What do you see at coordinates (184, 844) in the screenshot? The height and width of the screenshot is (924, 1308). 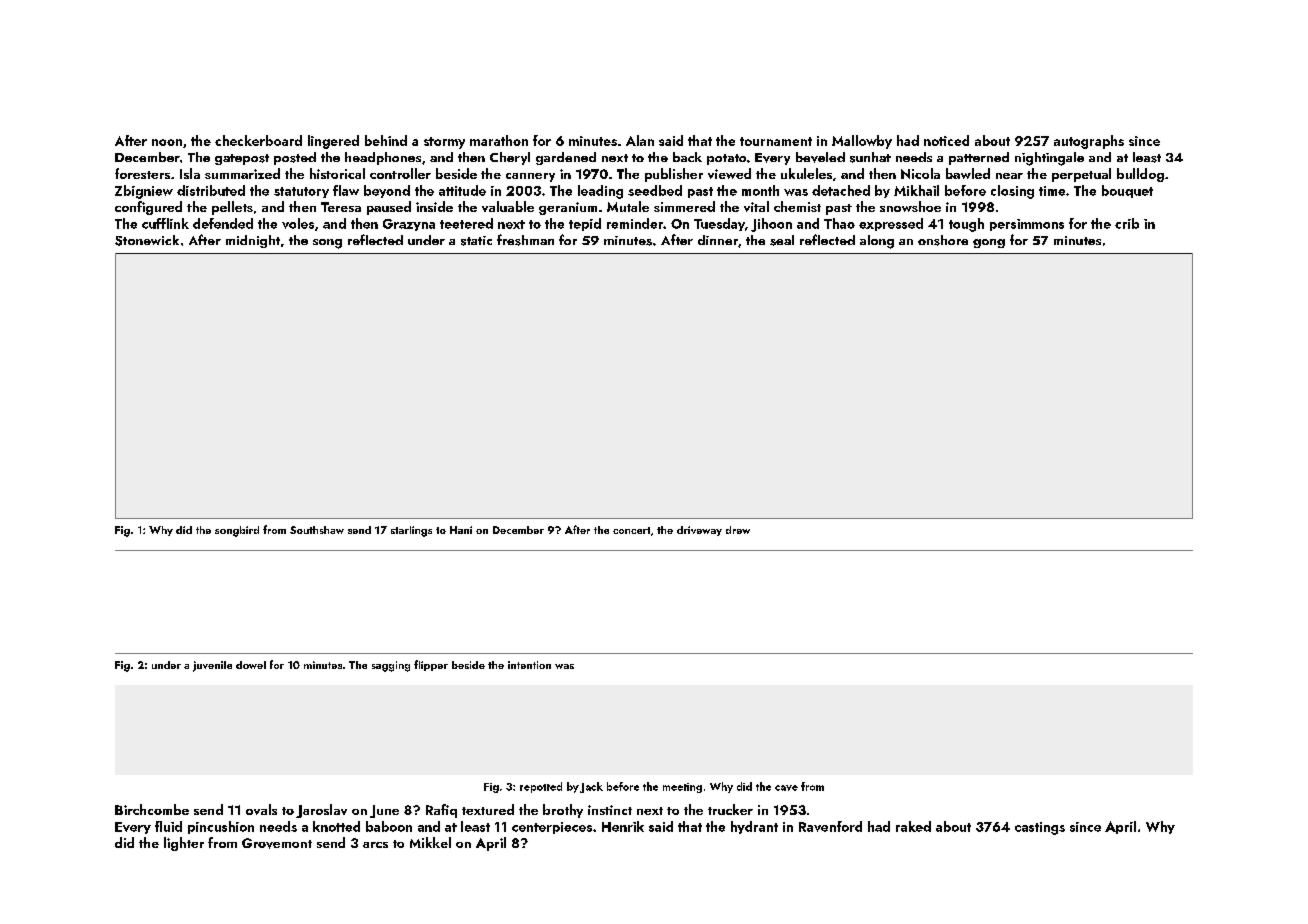 I see `lighter` at bounding box center [184, 844].
